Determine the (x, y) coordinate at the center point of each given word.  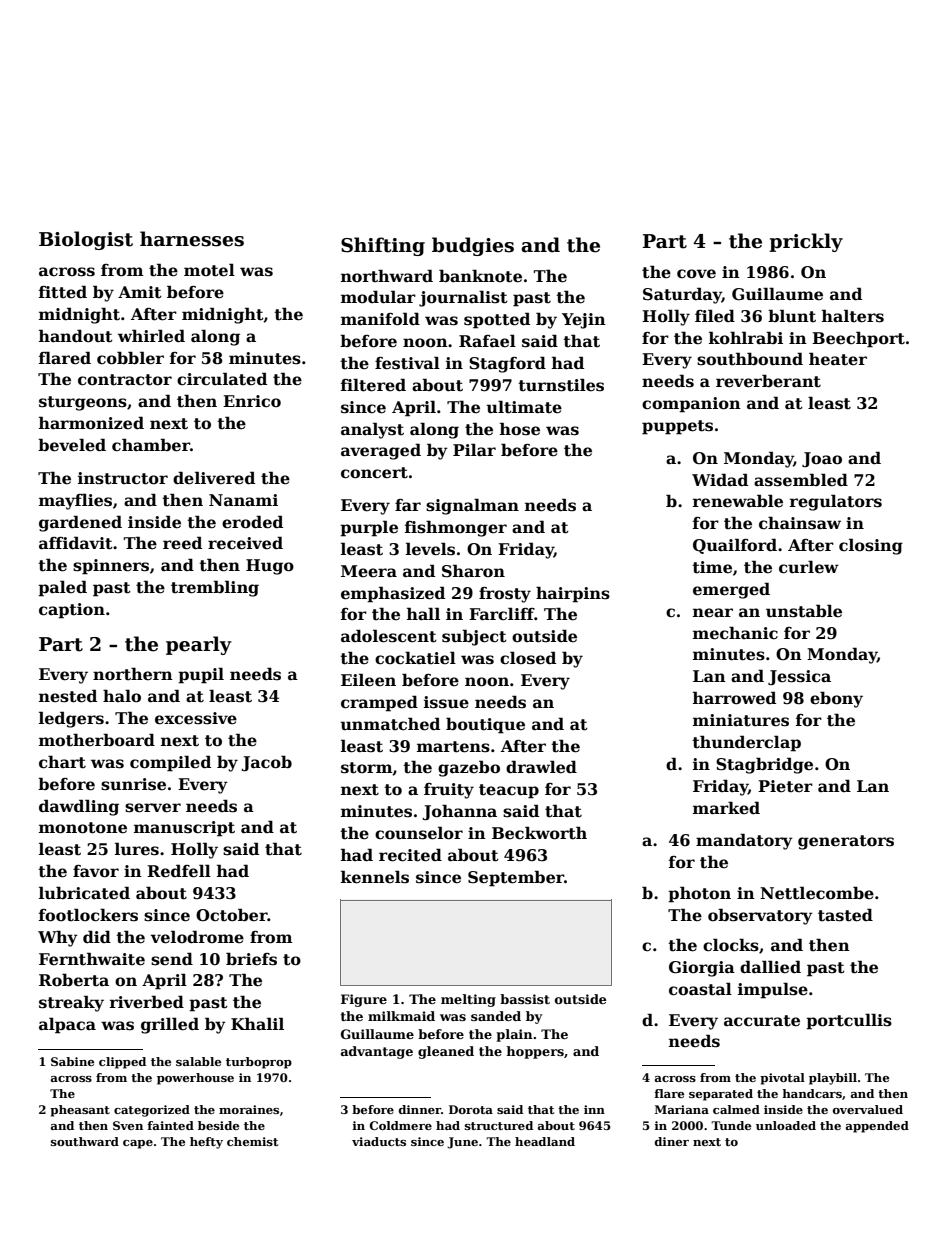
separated (721, 1095)
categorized (152, 1111)
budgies (473, 246)
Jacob (266, 763)
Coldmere (401, 1125)
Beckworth (539, 833)
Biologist (86, 240)
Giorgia (702, 969)
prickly (806, 242)
